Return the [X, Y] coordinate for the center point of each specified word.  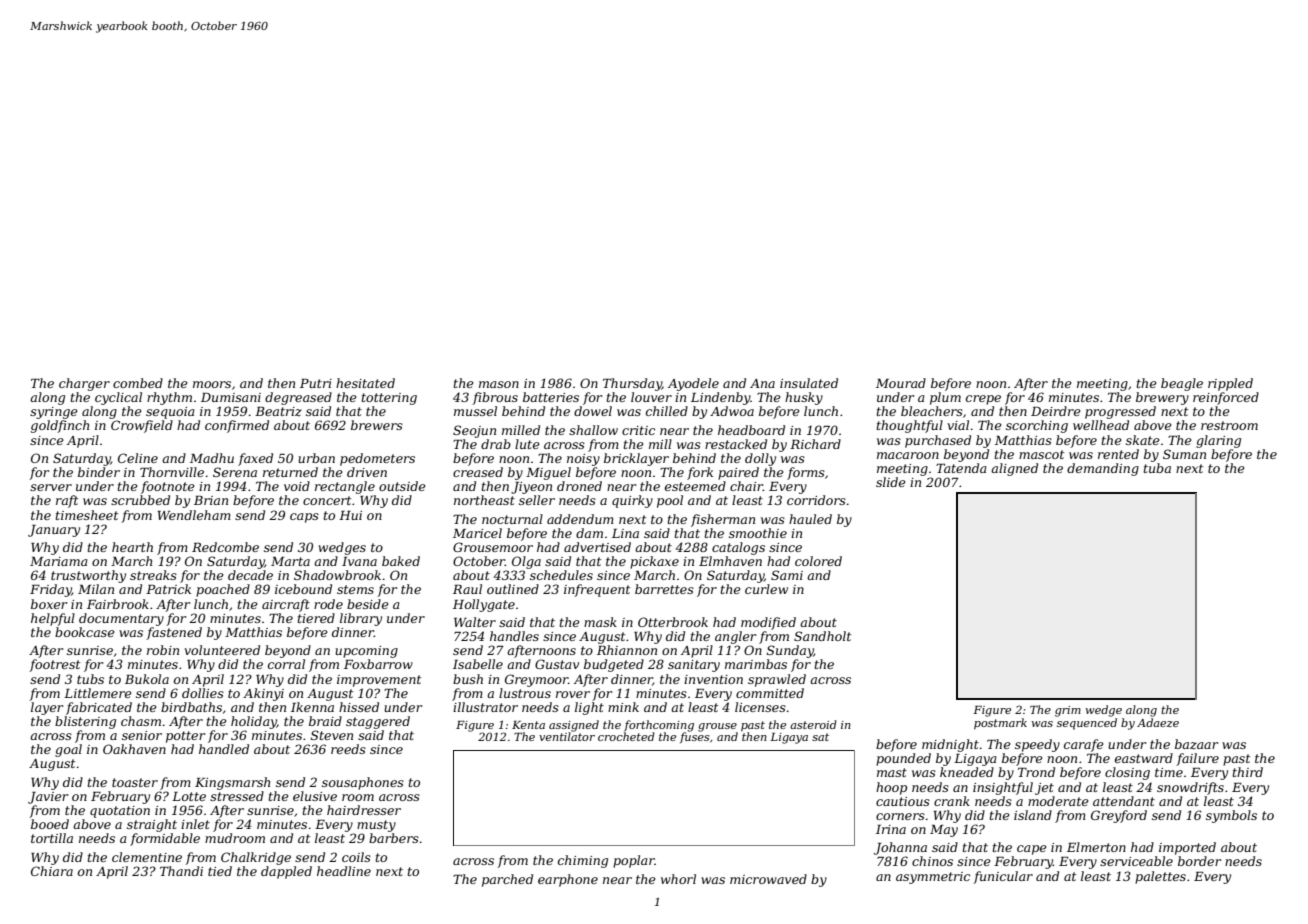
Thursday [632, 384]
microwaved [768, 879]
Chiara [52, 871]
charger [84, 384]
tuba [1157, 468]
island [1033, 815]
